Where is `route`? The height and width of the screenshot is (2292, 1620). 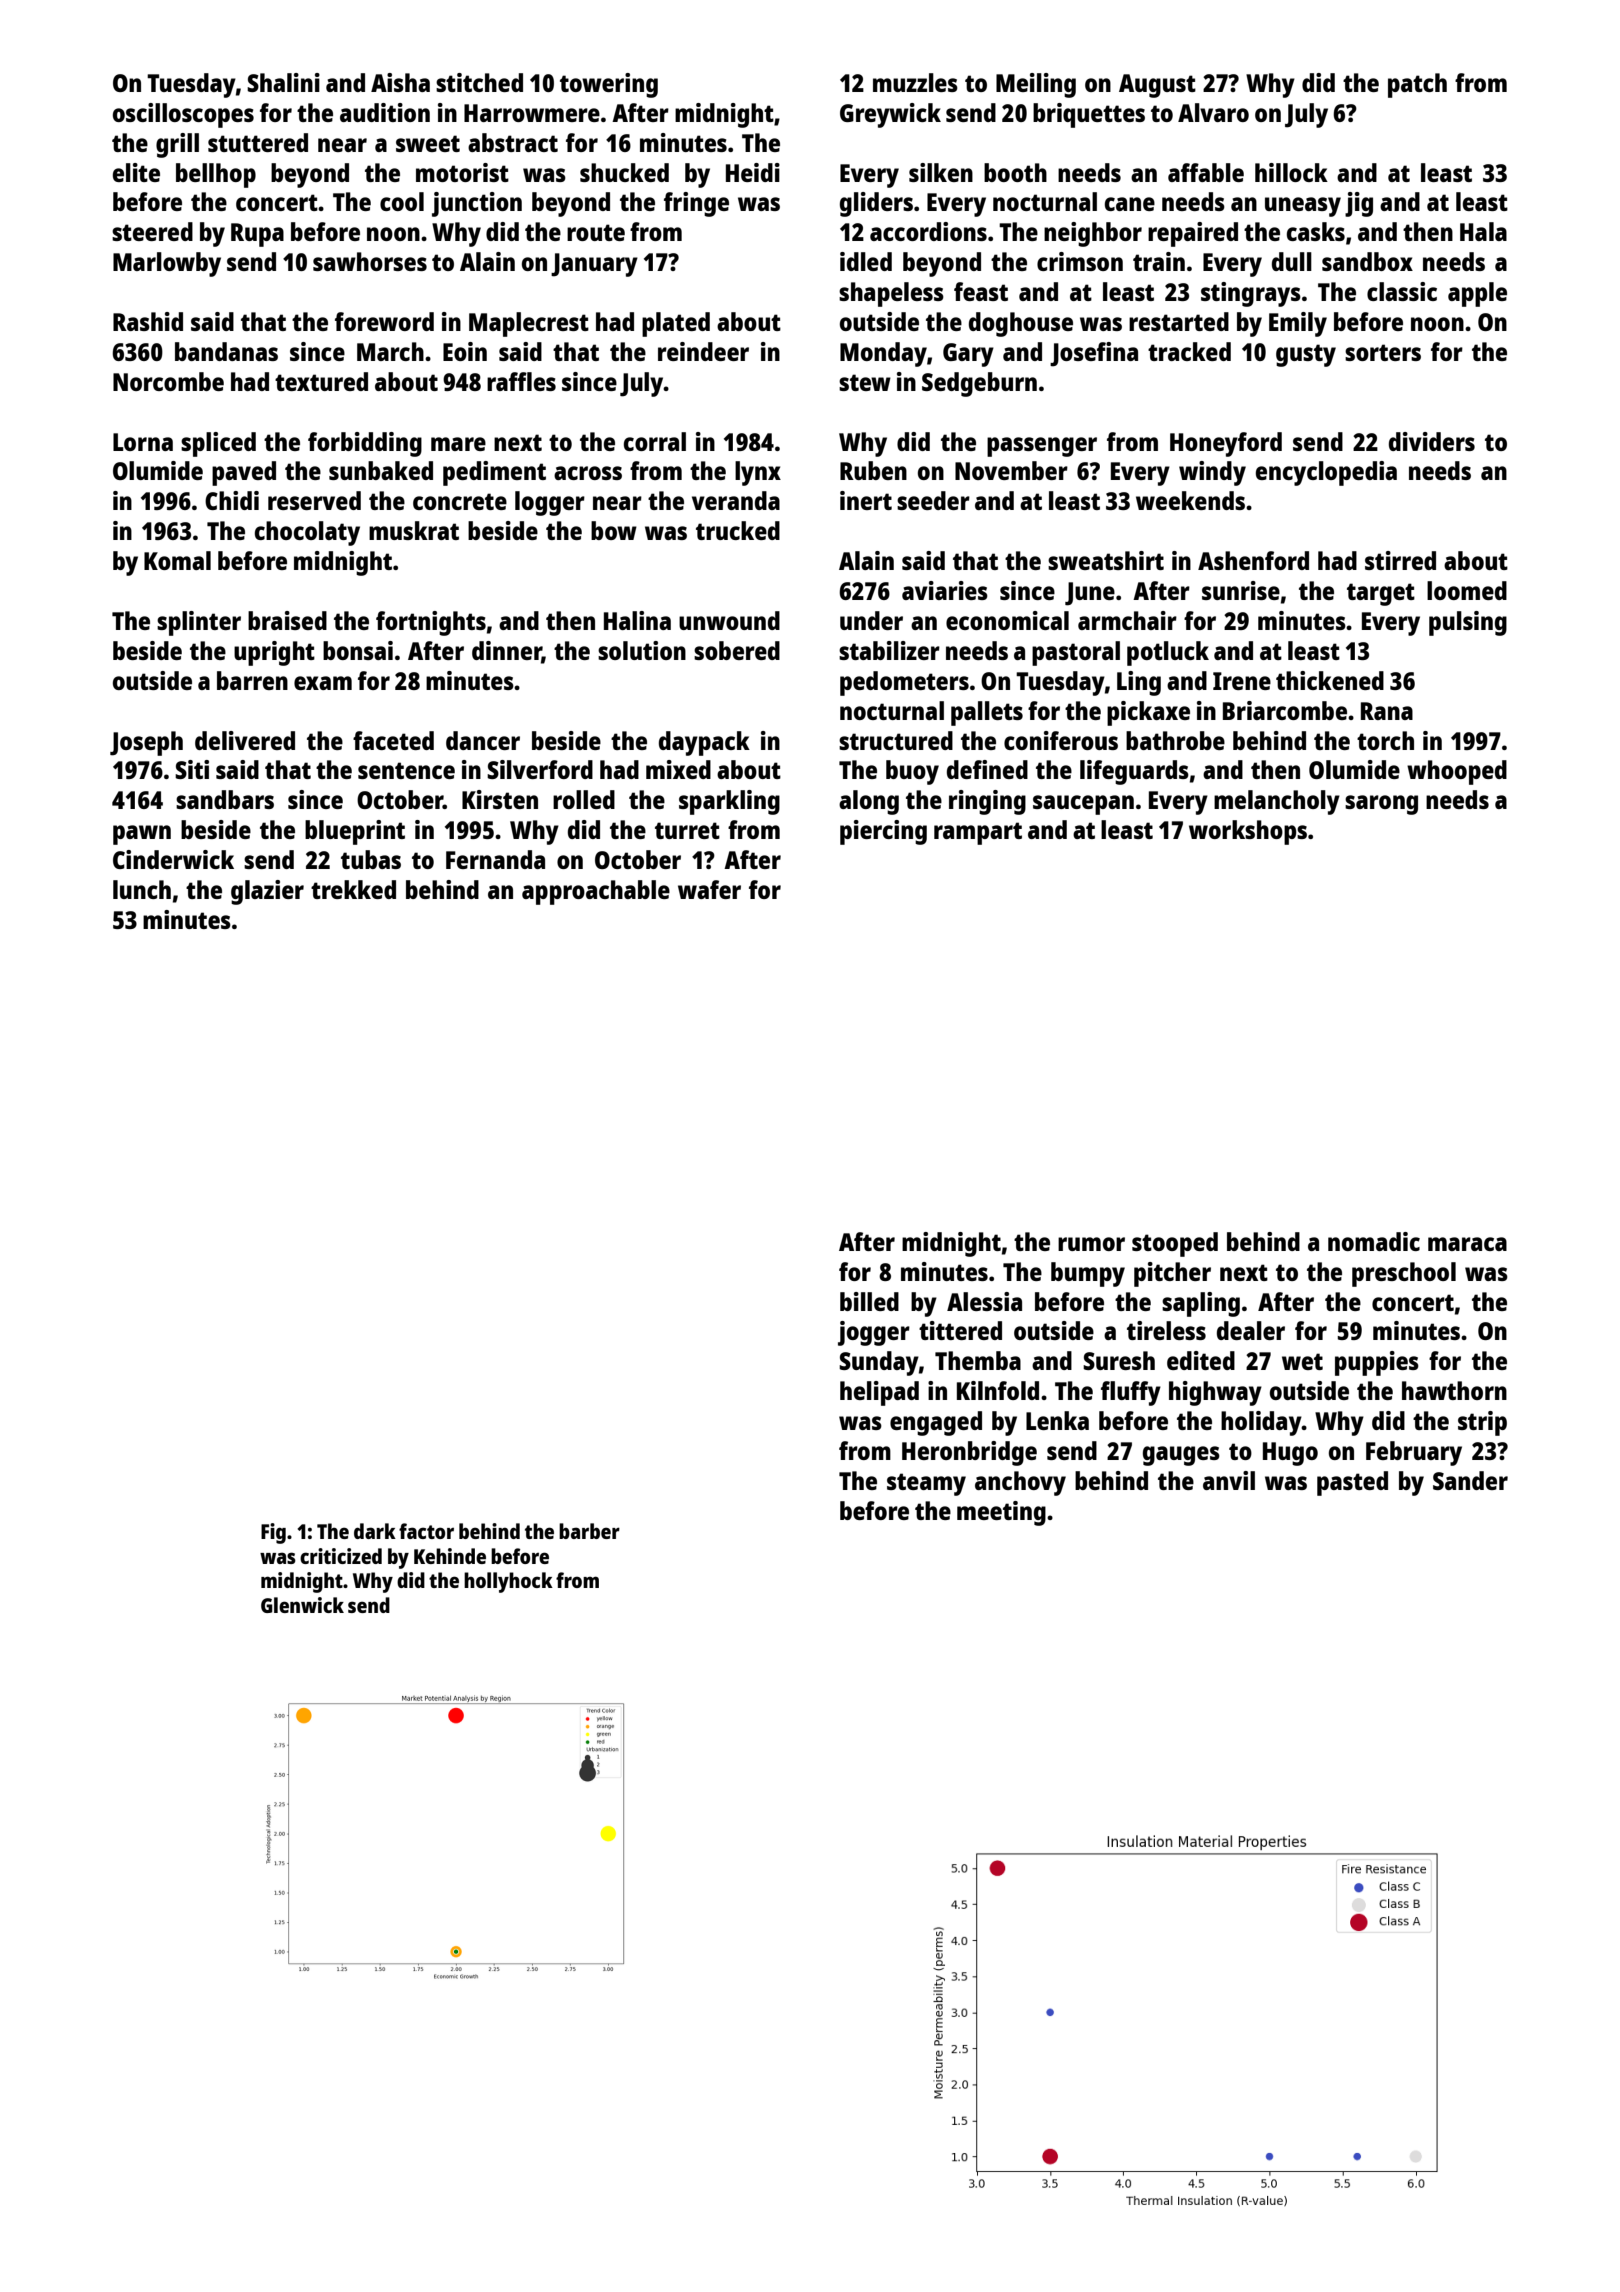
route is located at coordinates (596, 232).
